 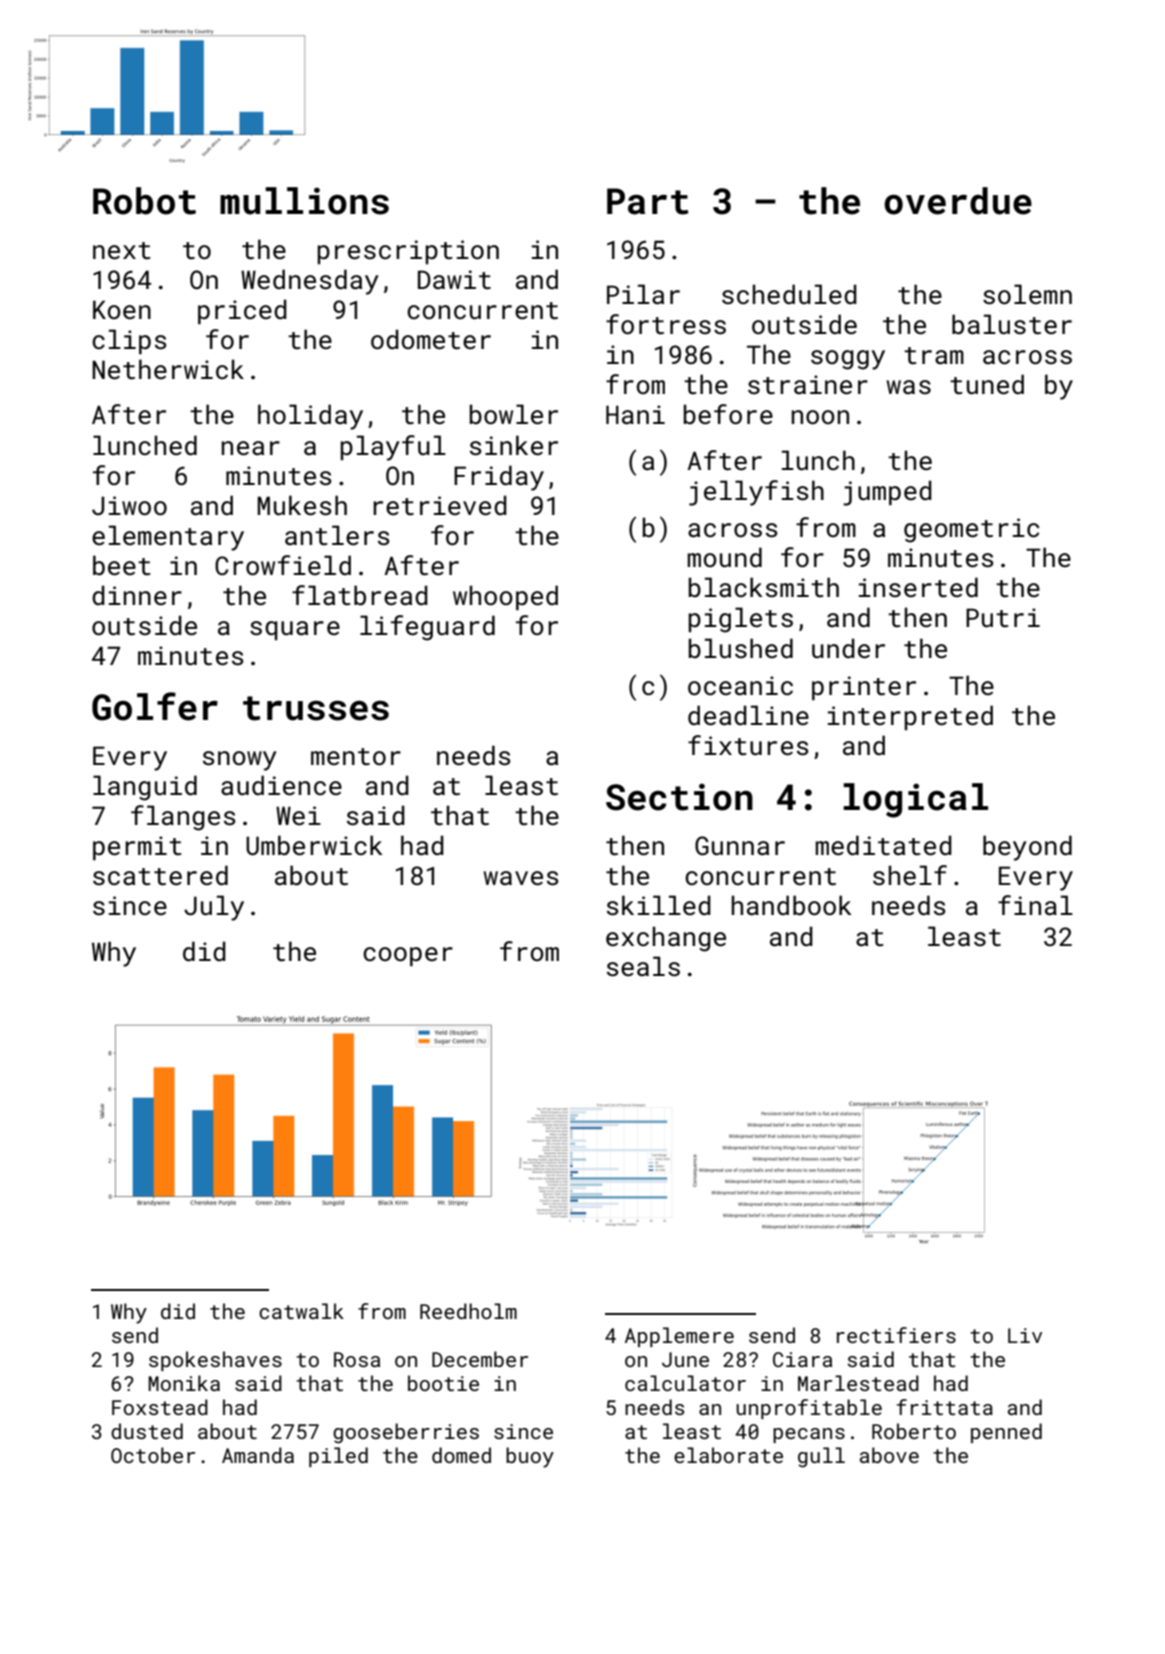 What do you see at coordinates (643, 294) in the screenshot?
I see `Pilar` at bounding box center [643, 294].
